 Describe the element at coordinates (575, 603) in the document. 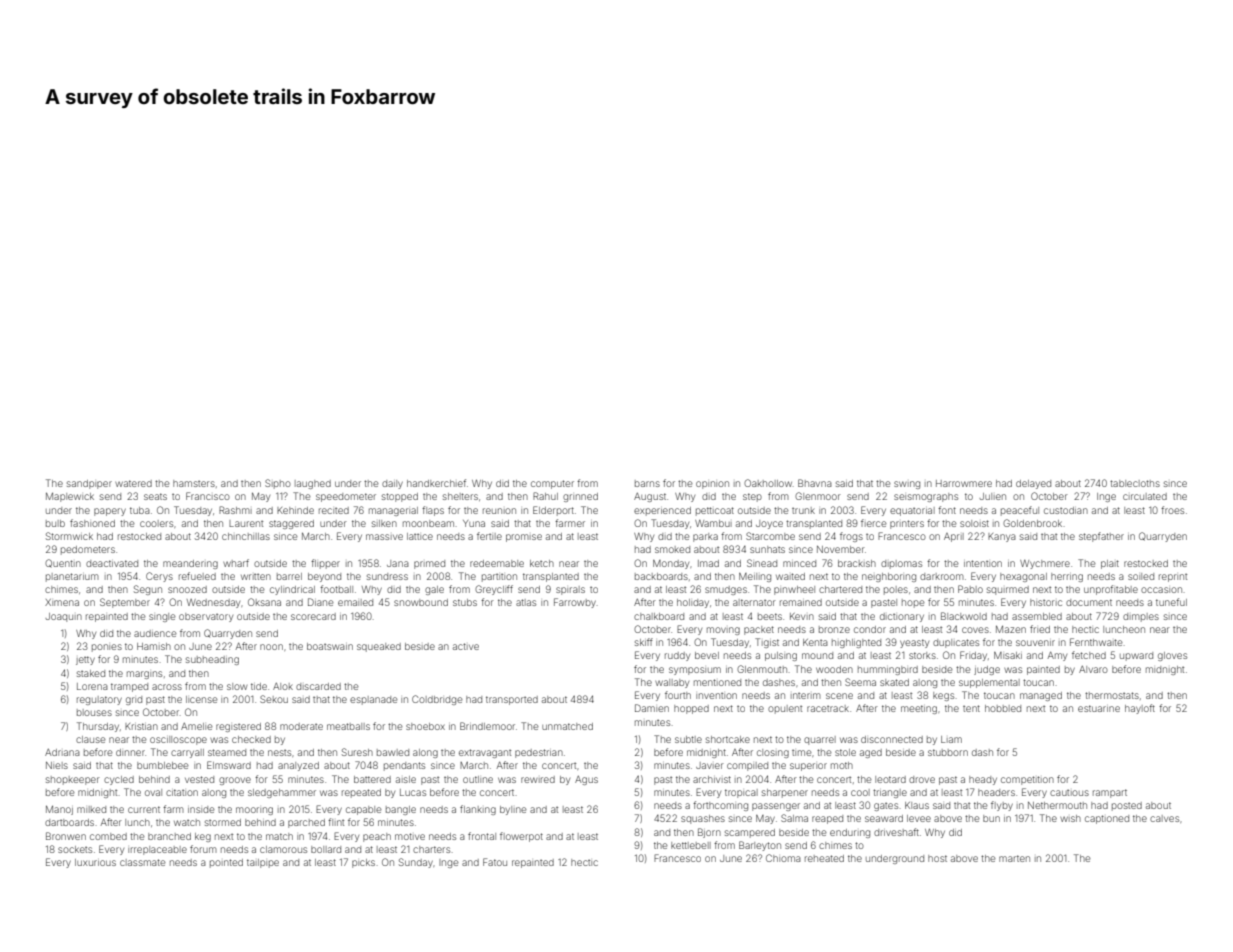

I see `Farrowby` at that location.
